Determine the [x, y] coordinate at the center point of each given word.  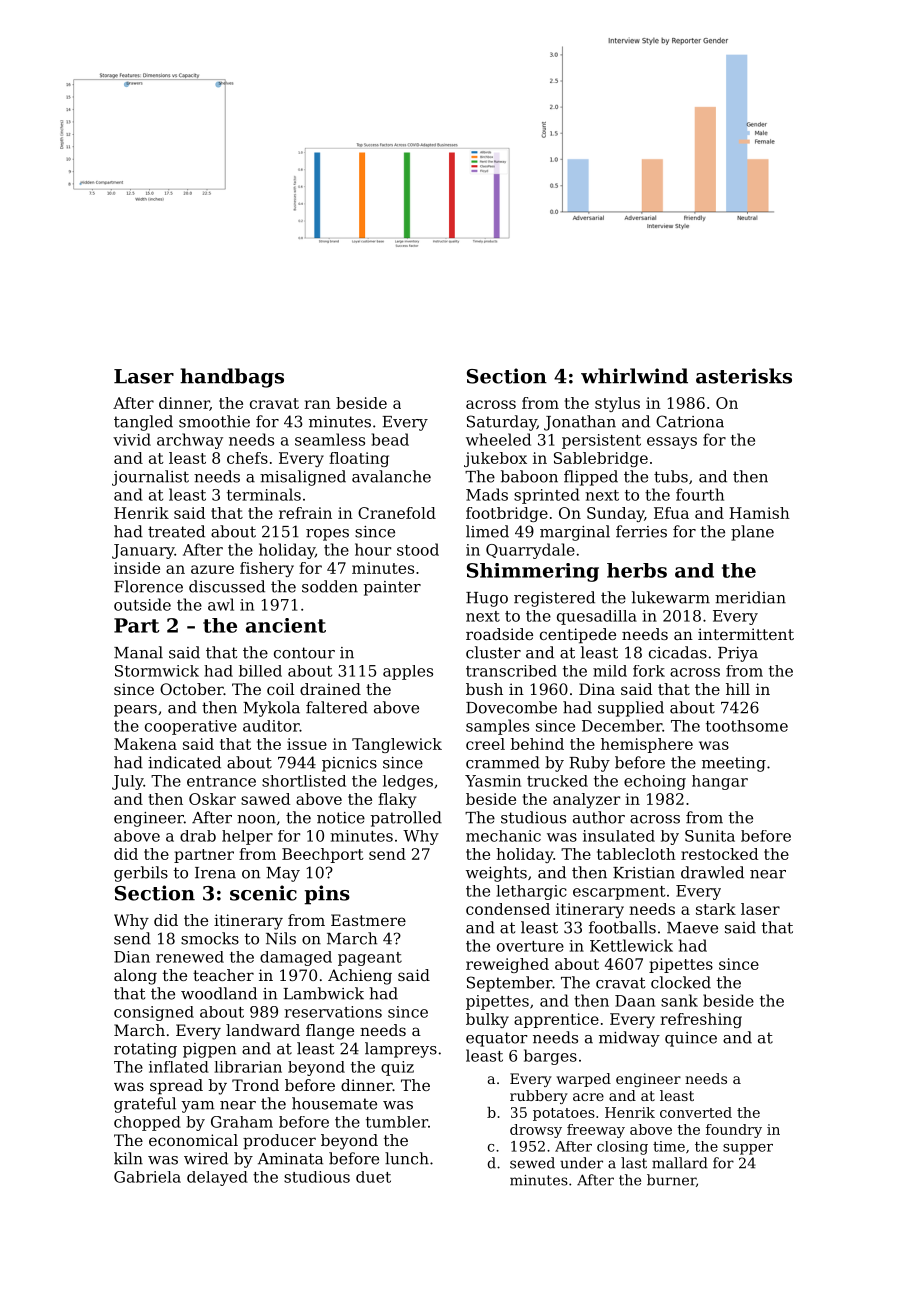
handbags [232, 378]
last [634, 1163]
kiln [128, 1158]
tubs [671, 476]
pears [135, 711]
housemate [334, 1103]
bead [390, 439]
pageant [370, 959]
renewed [190, 957]
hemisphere [647, 745]
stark [716, 909]
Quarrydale [530, 551]
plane [752, 533]
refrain [305, 513]
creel [485, 744]
